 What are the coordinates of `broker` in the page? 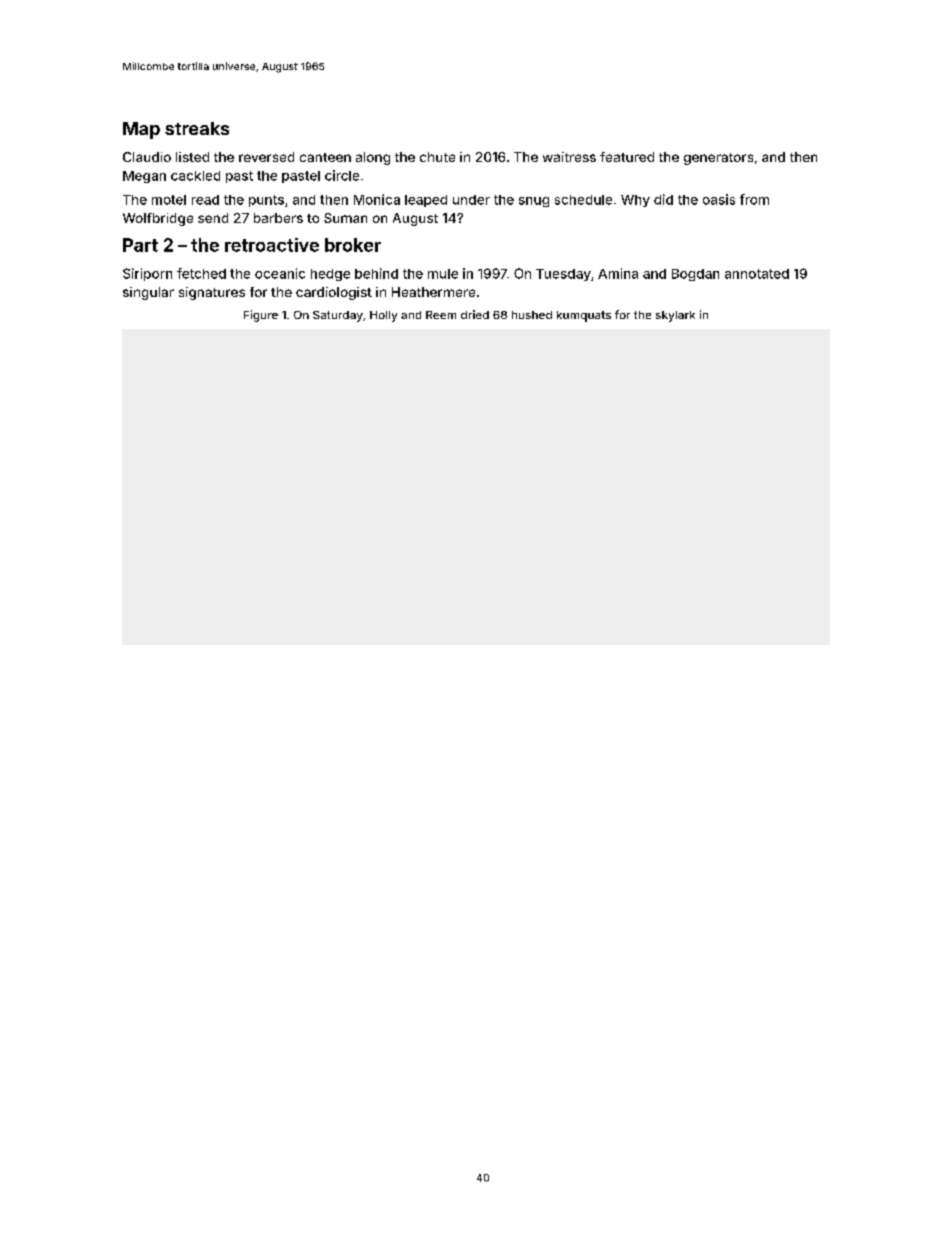 It's located at (353, 245).
